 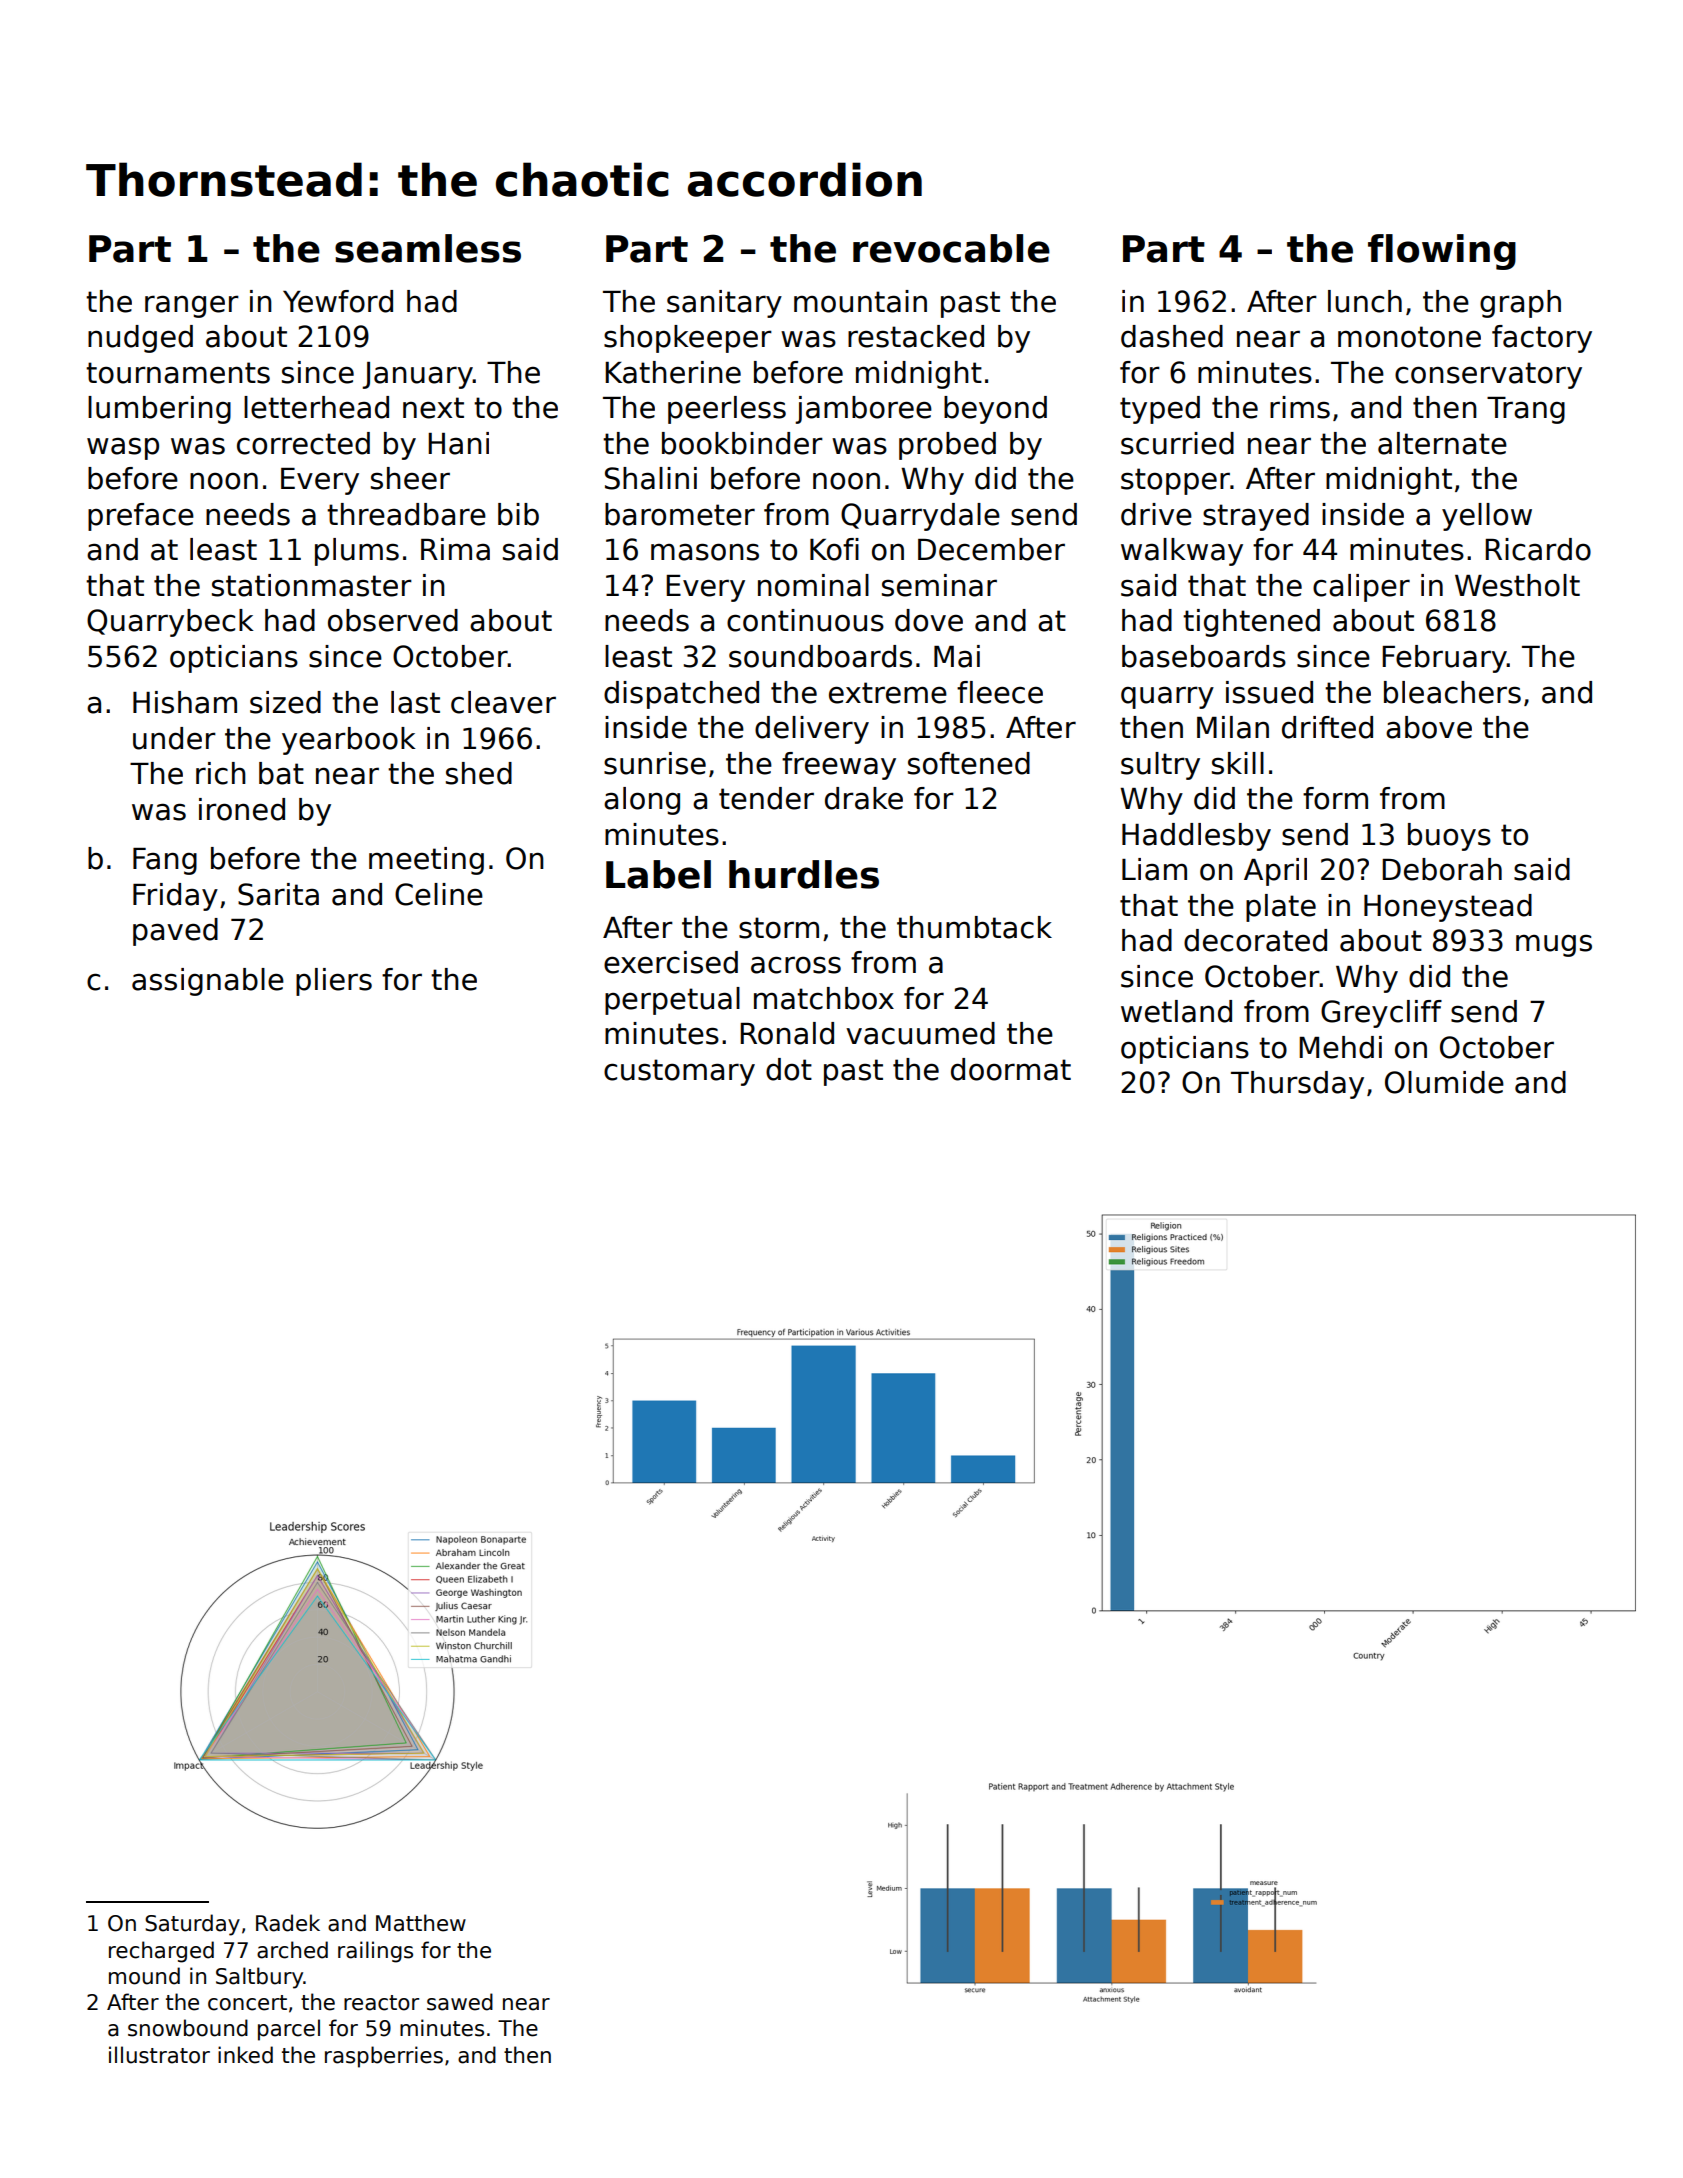 What do you see at coordinates (1442, 252) in the screenshot?
I see `flowing` at bounding box center [1442, 252].
